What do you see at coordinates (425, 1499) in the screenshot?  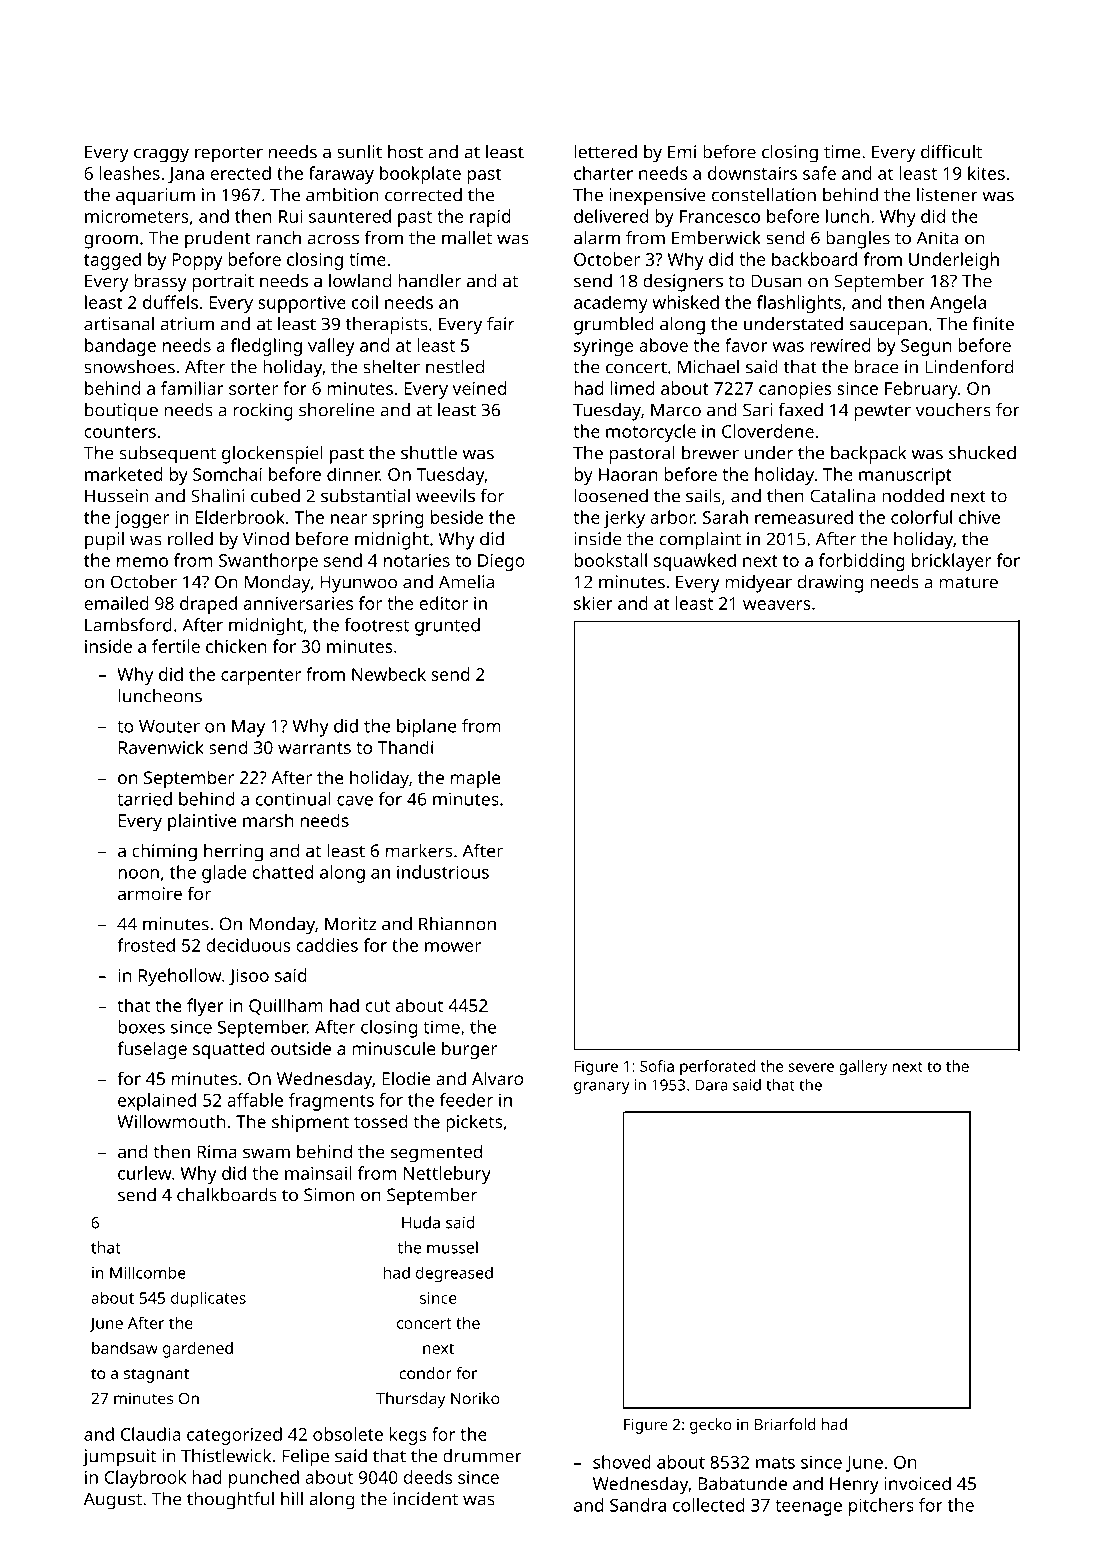 I see `incident` at bounding box center [425, 1499].
